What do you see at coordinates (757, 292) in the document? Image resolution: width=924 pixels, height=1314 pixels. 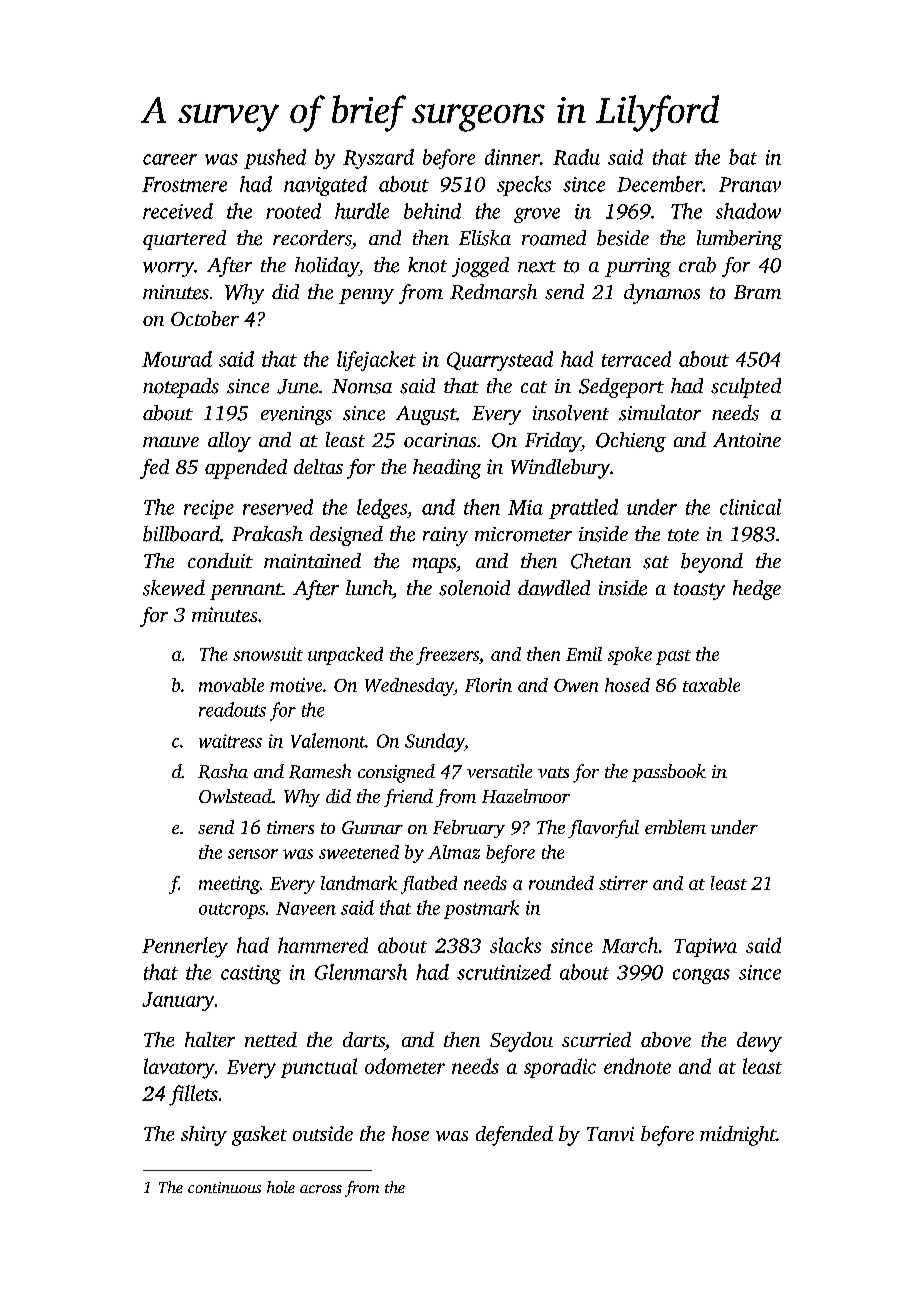 I see `Bram` at bounding box center [757, 292].
